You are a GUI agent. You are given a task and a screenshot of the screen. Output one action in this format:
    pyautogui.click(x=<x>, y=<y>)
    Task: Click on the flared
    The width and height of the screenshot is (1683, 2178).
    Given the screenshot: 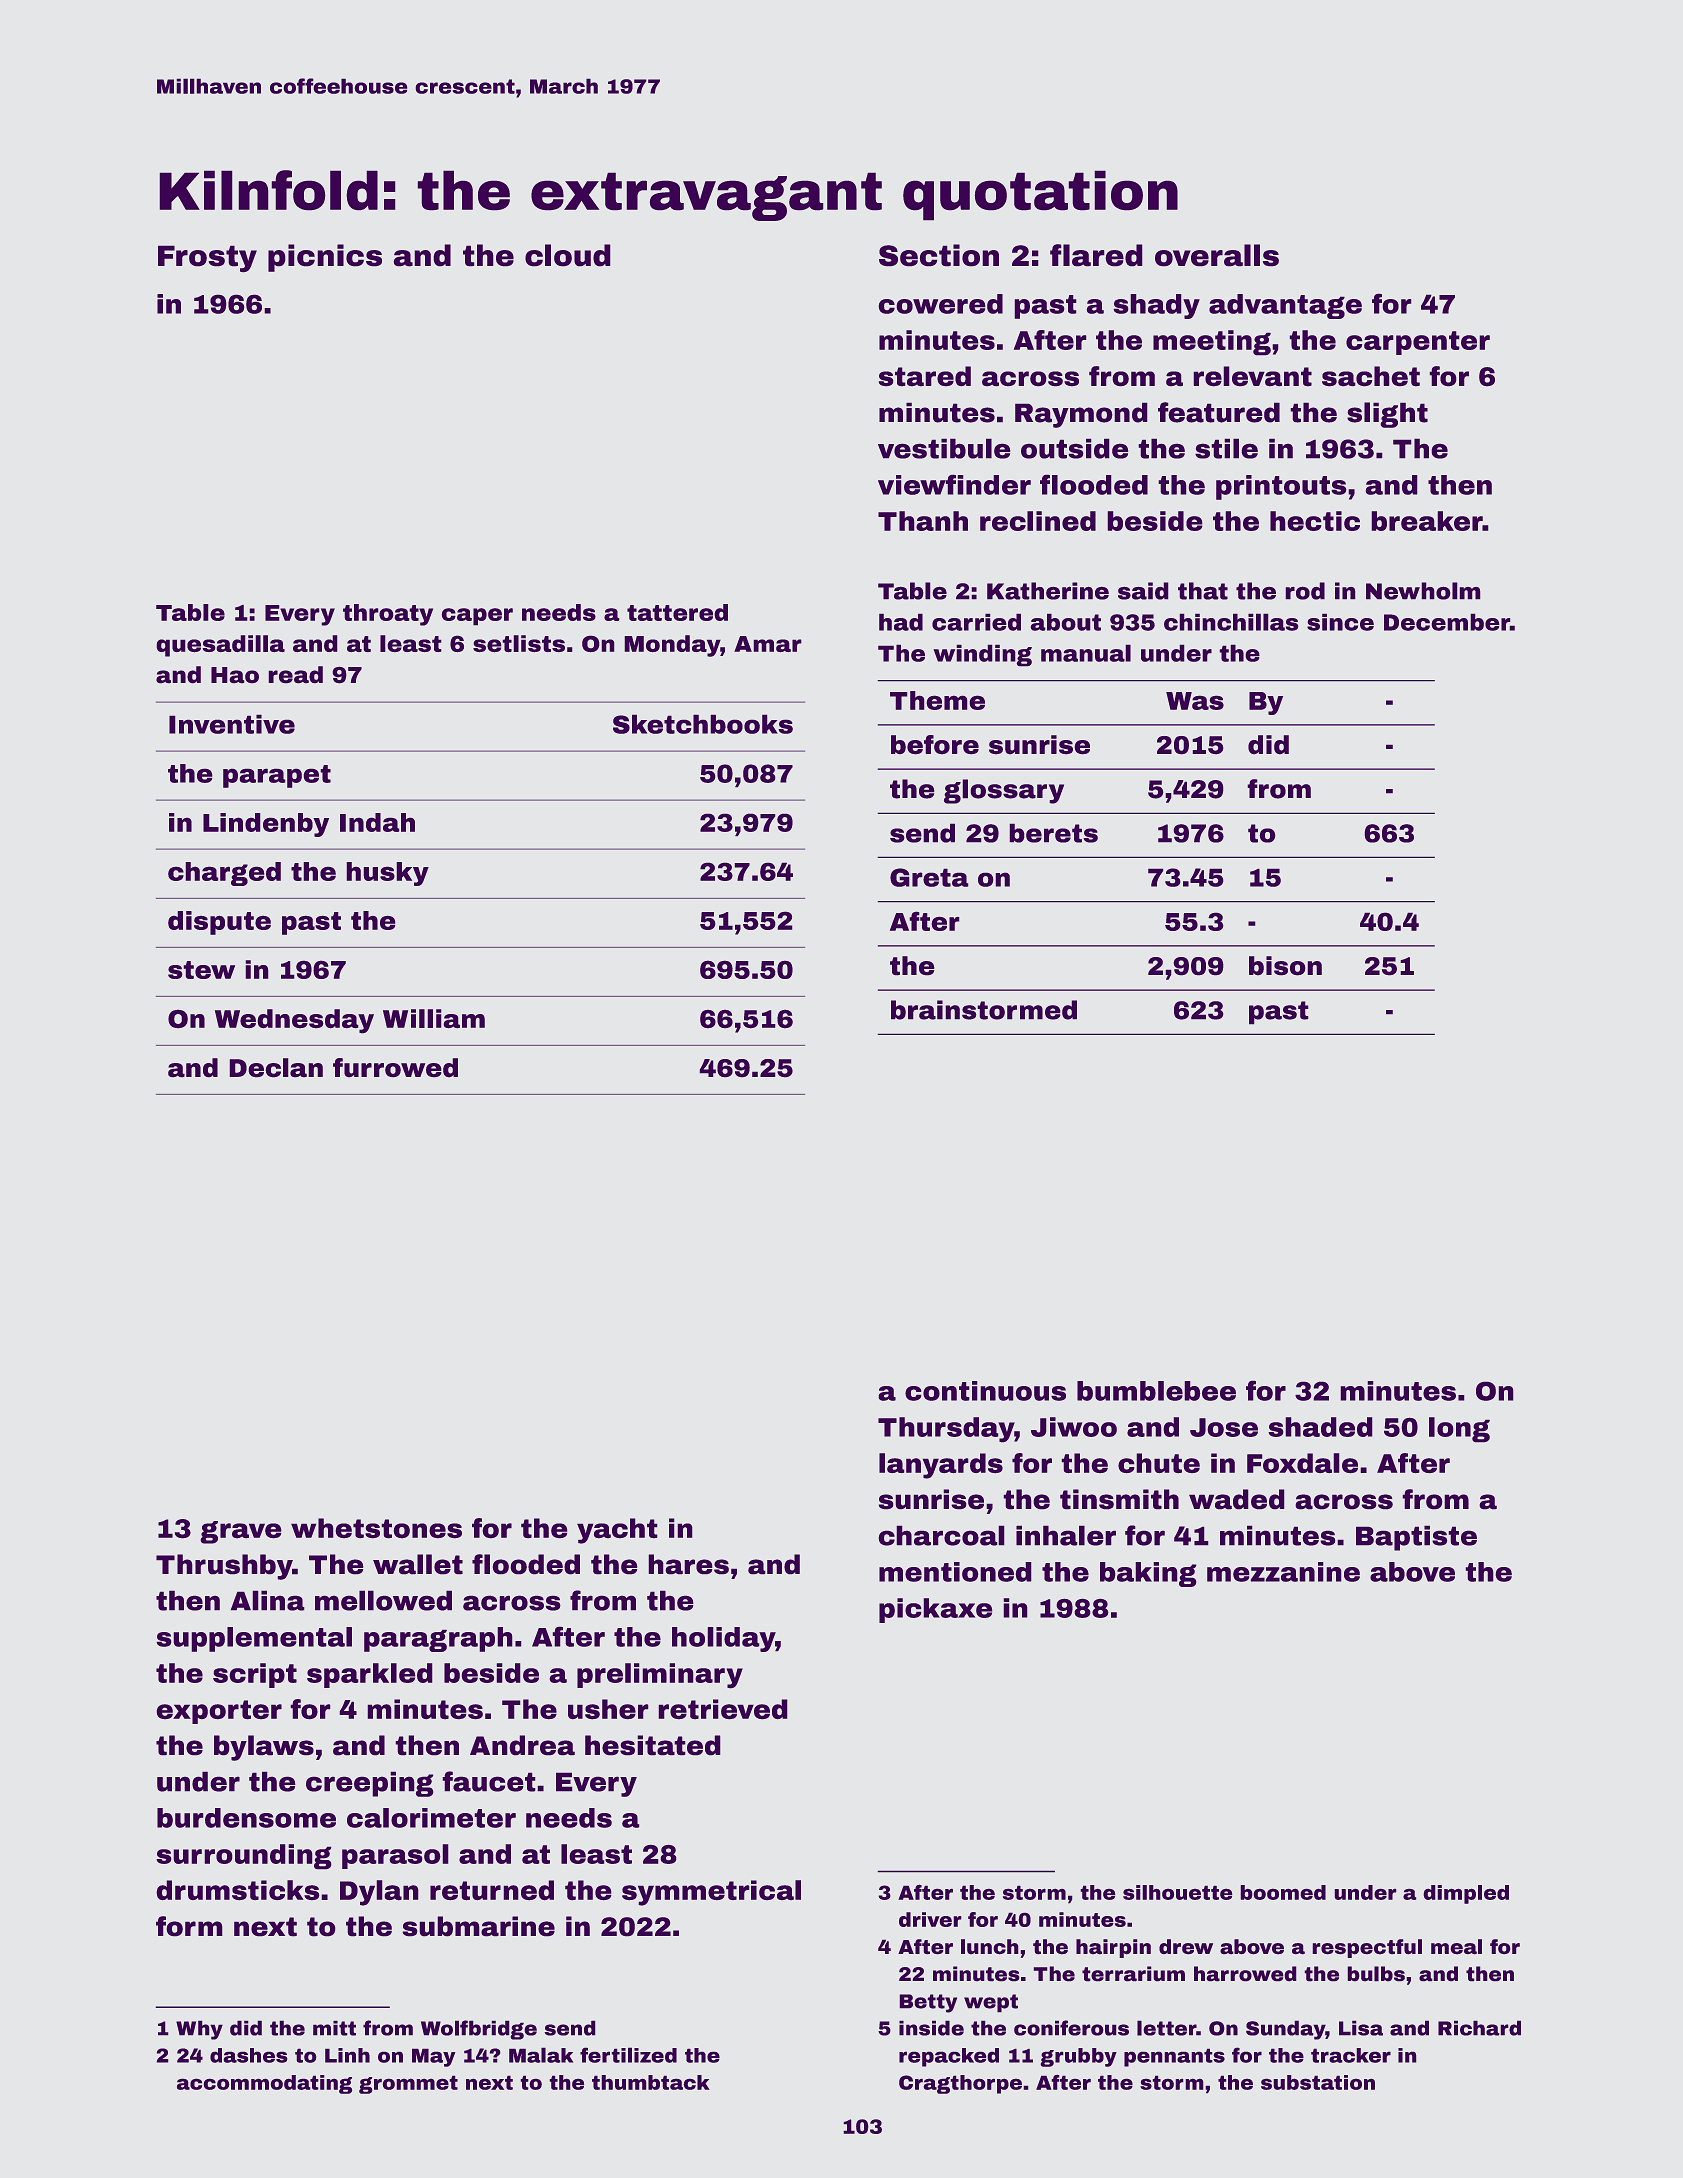 What is the action you would take?
    pyautogui.click(x=1096, y=255)
